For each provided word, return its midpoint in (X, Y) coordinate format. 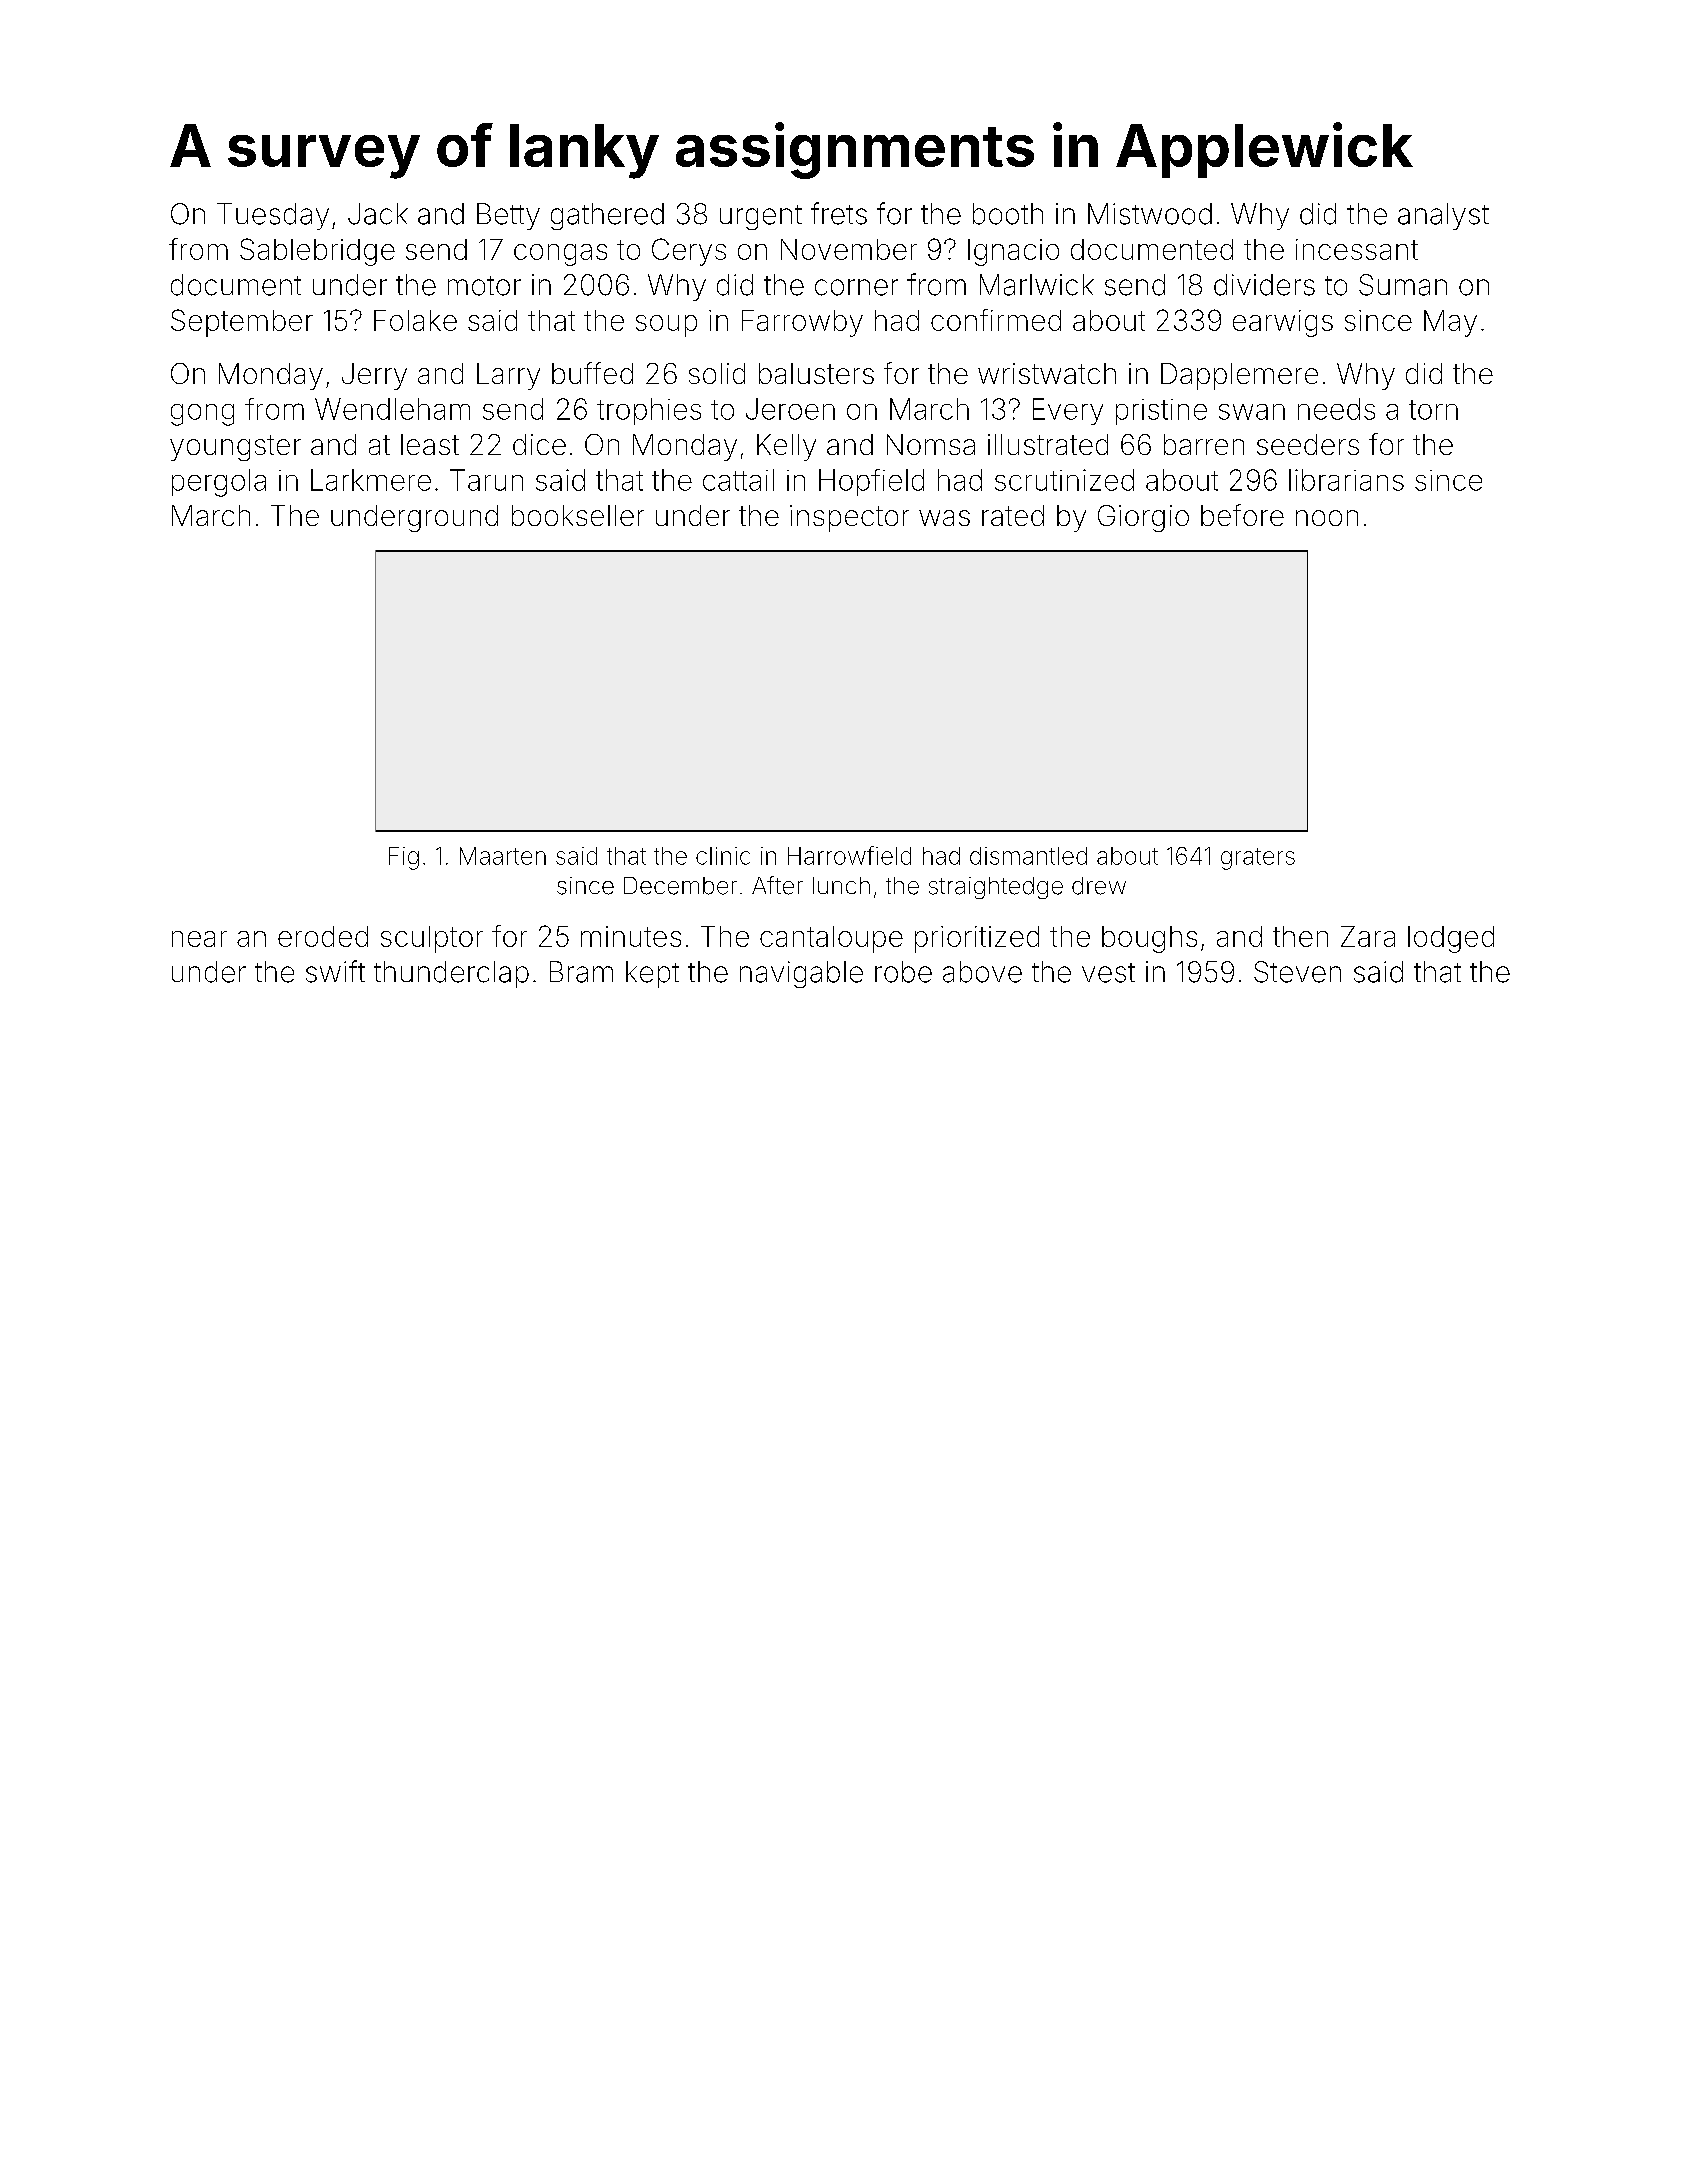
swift (335, 971)
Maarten (503, 856)
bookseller (578, 515)
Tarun (486, 480)
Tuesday (273, 216)
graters (1258, 859)
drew (1099, 886)
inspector (849, 518)
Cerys (689, 252)
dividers (1264, 285)
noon (1327, 518)
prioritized (977, 939)
